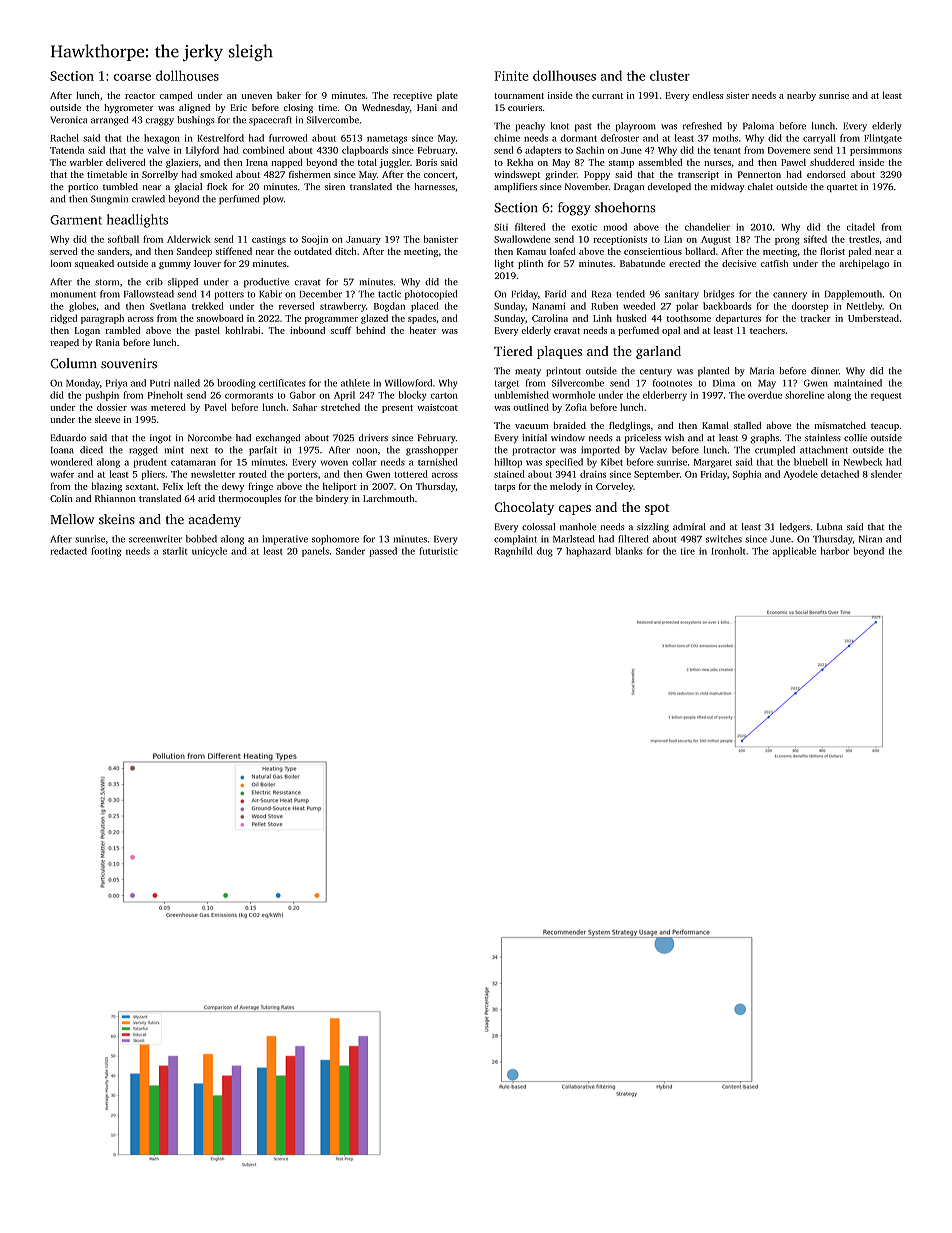  I want to click on plow, so click(273, 200).
